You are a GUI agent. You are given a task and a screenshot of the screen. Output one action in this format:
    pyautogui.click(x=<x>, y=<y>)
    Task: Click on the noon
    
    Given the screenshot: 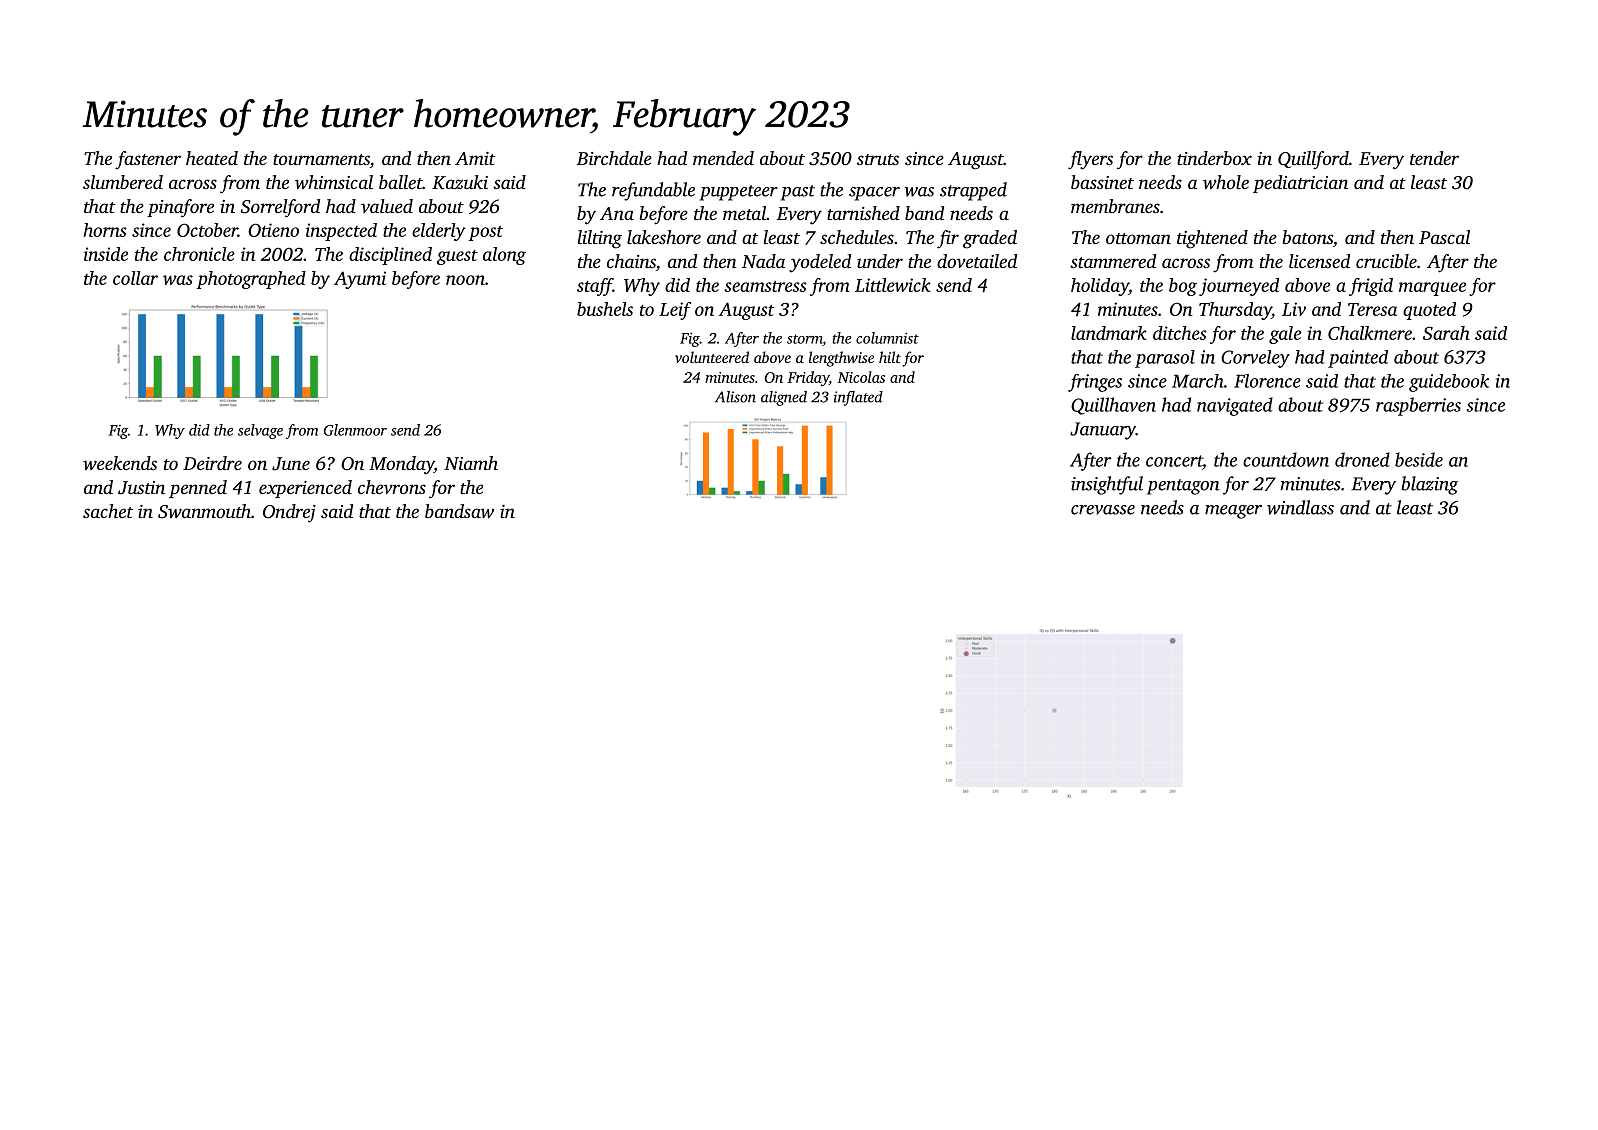 What is the action you would take?
    pyautogui.click(x=465, y=280)
